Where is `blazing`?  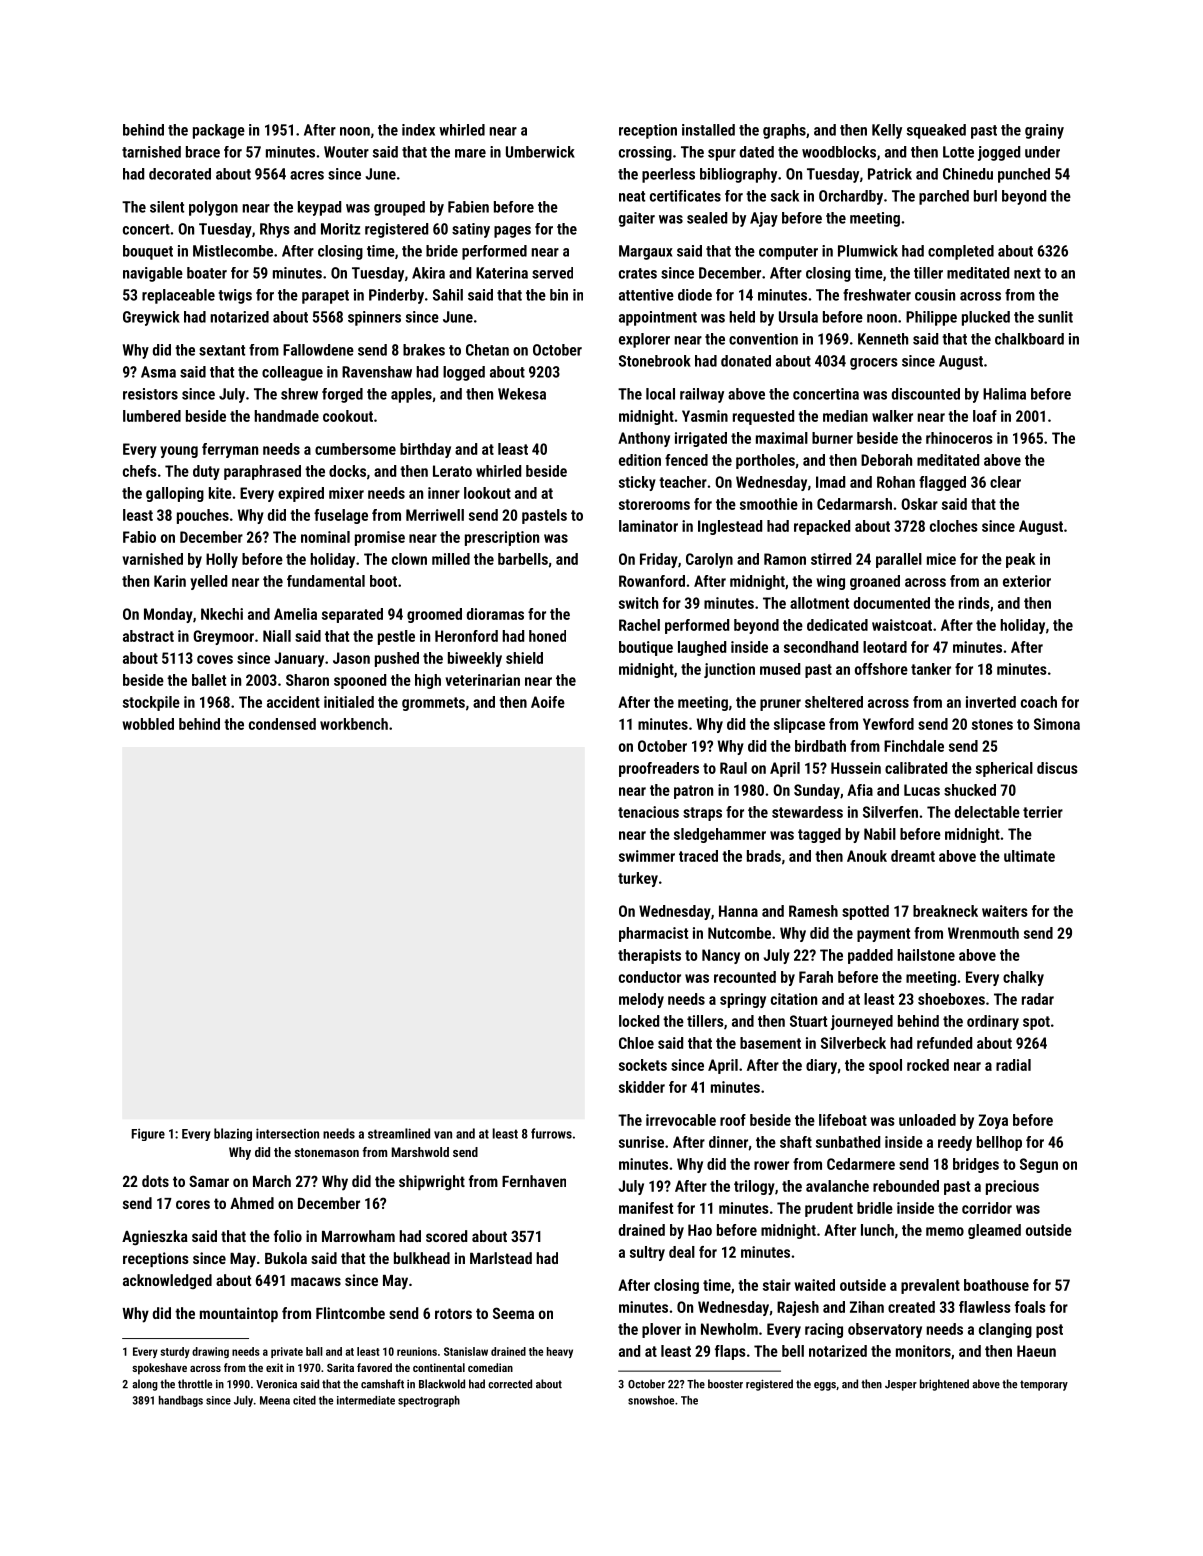
blazing is located at coordinates (233, 1134).
